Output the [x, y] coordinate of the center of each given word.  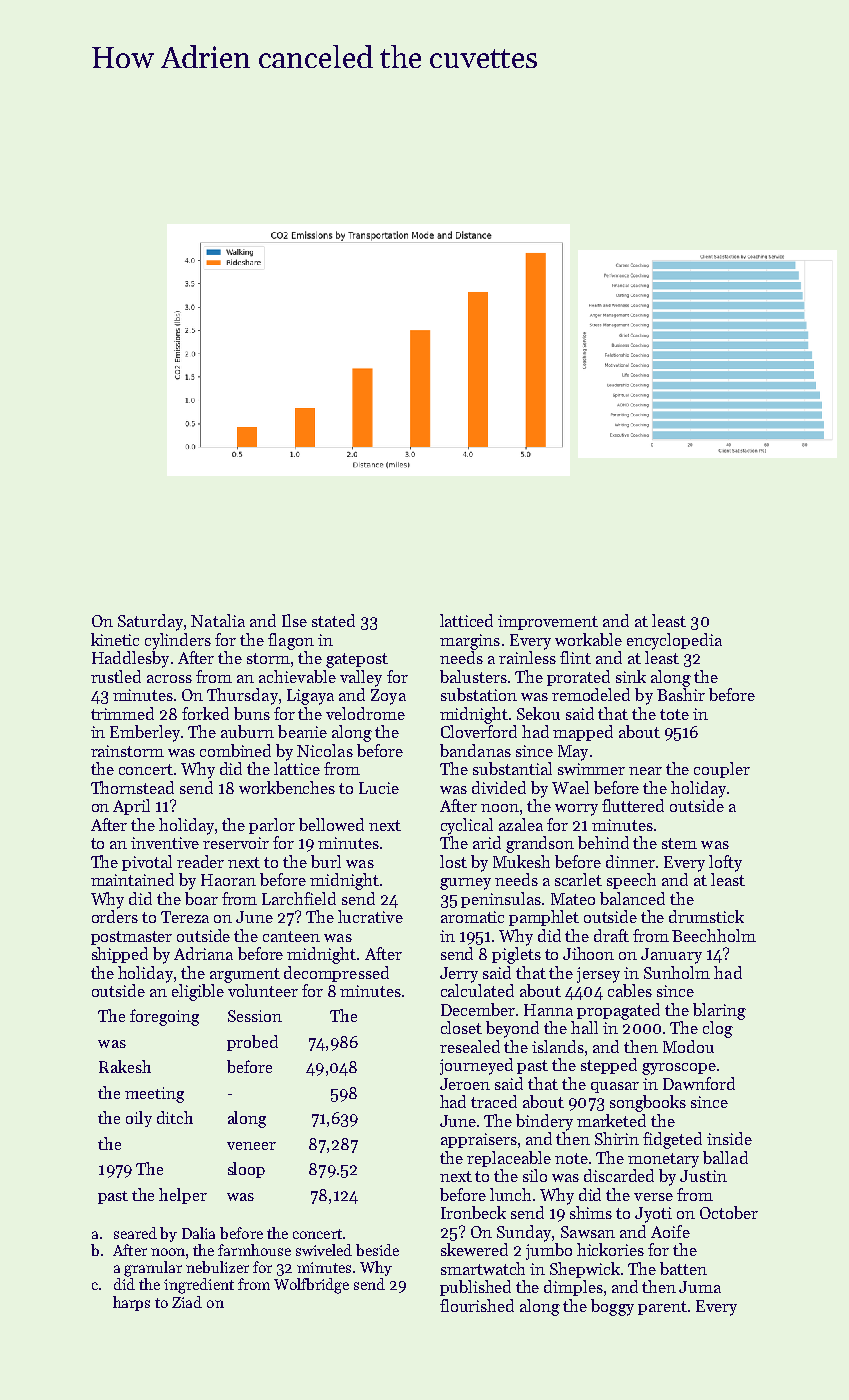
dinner [630, 861]
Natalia [218, 620]
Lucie [379, 788]
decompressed [336, 974]
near [645, 771]
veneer [251, 1146]
